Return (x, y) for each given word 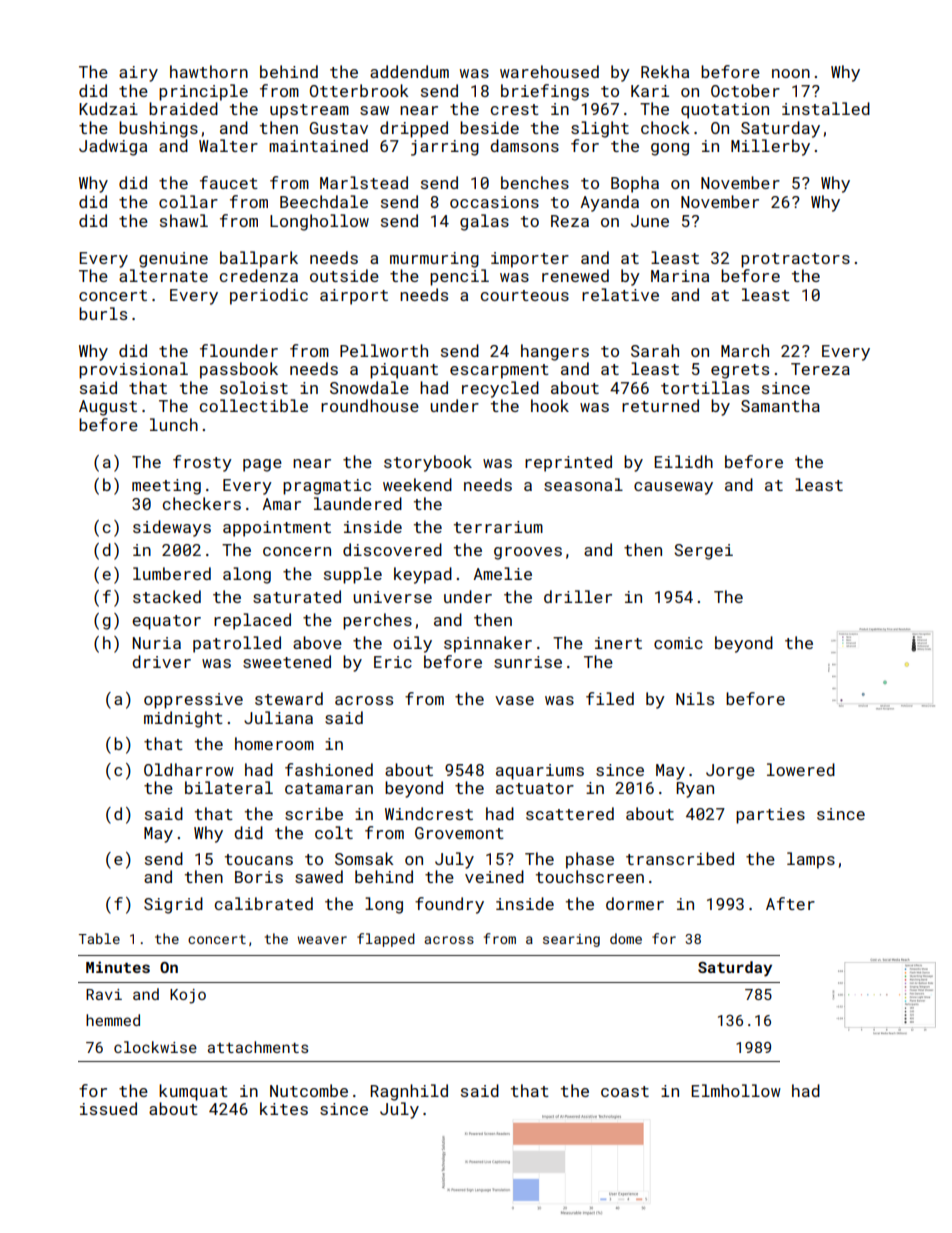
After (790, 903)
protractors (795, 260)
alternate (163, 275)
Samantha (780, 405)
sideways (172, 528)
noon (791, 73)
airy (138, 74)
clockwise (155, 1047)
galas (484, 222)
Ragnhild (409, 1092)
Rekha (665, 71)
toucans (259, 859)
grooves (528, 553)
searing (571, 940)
